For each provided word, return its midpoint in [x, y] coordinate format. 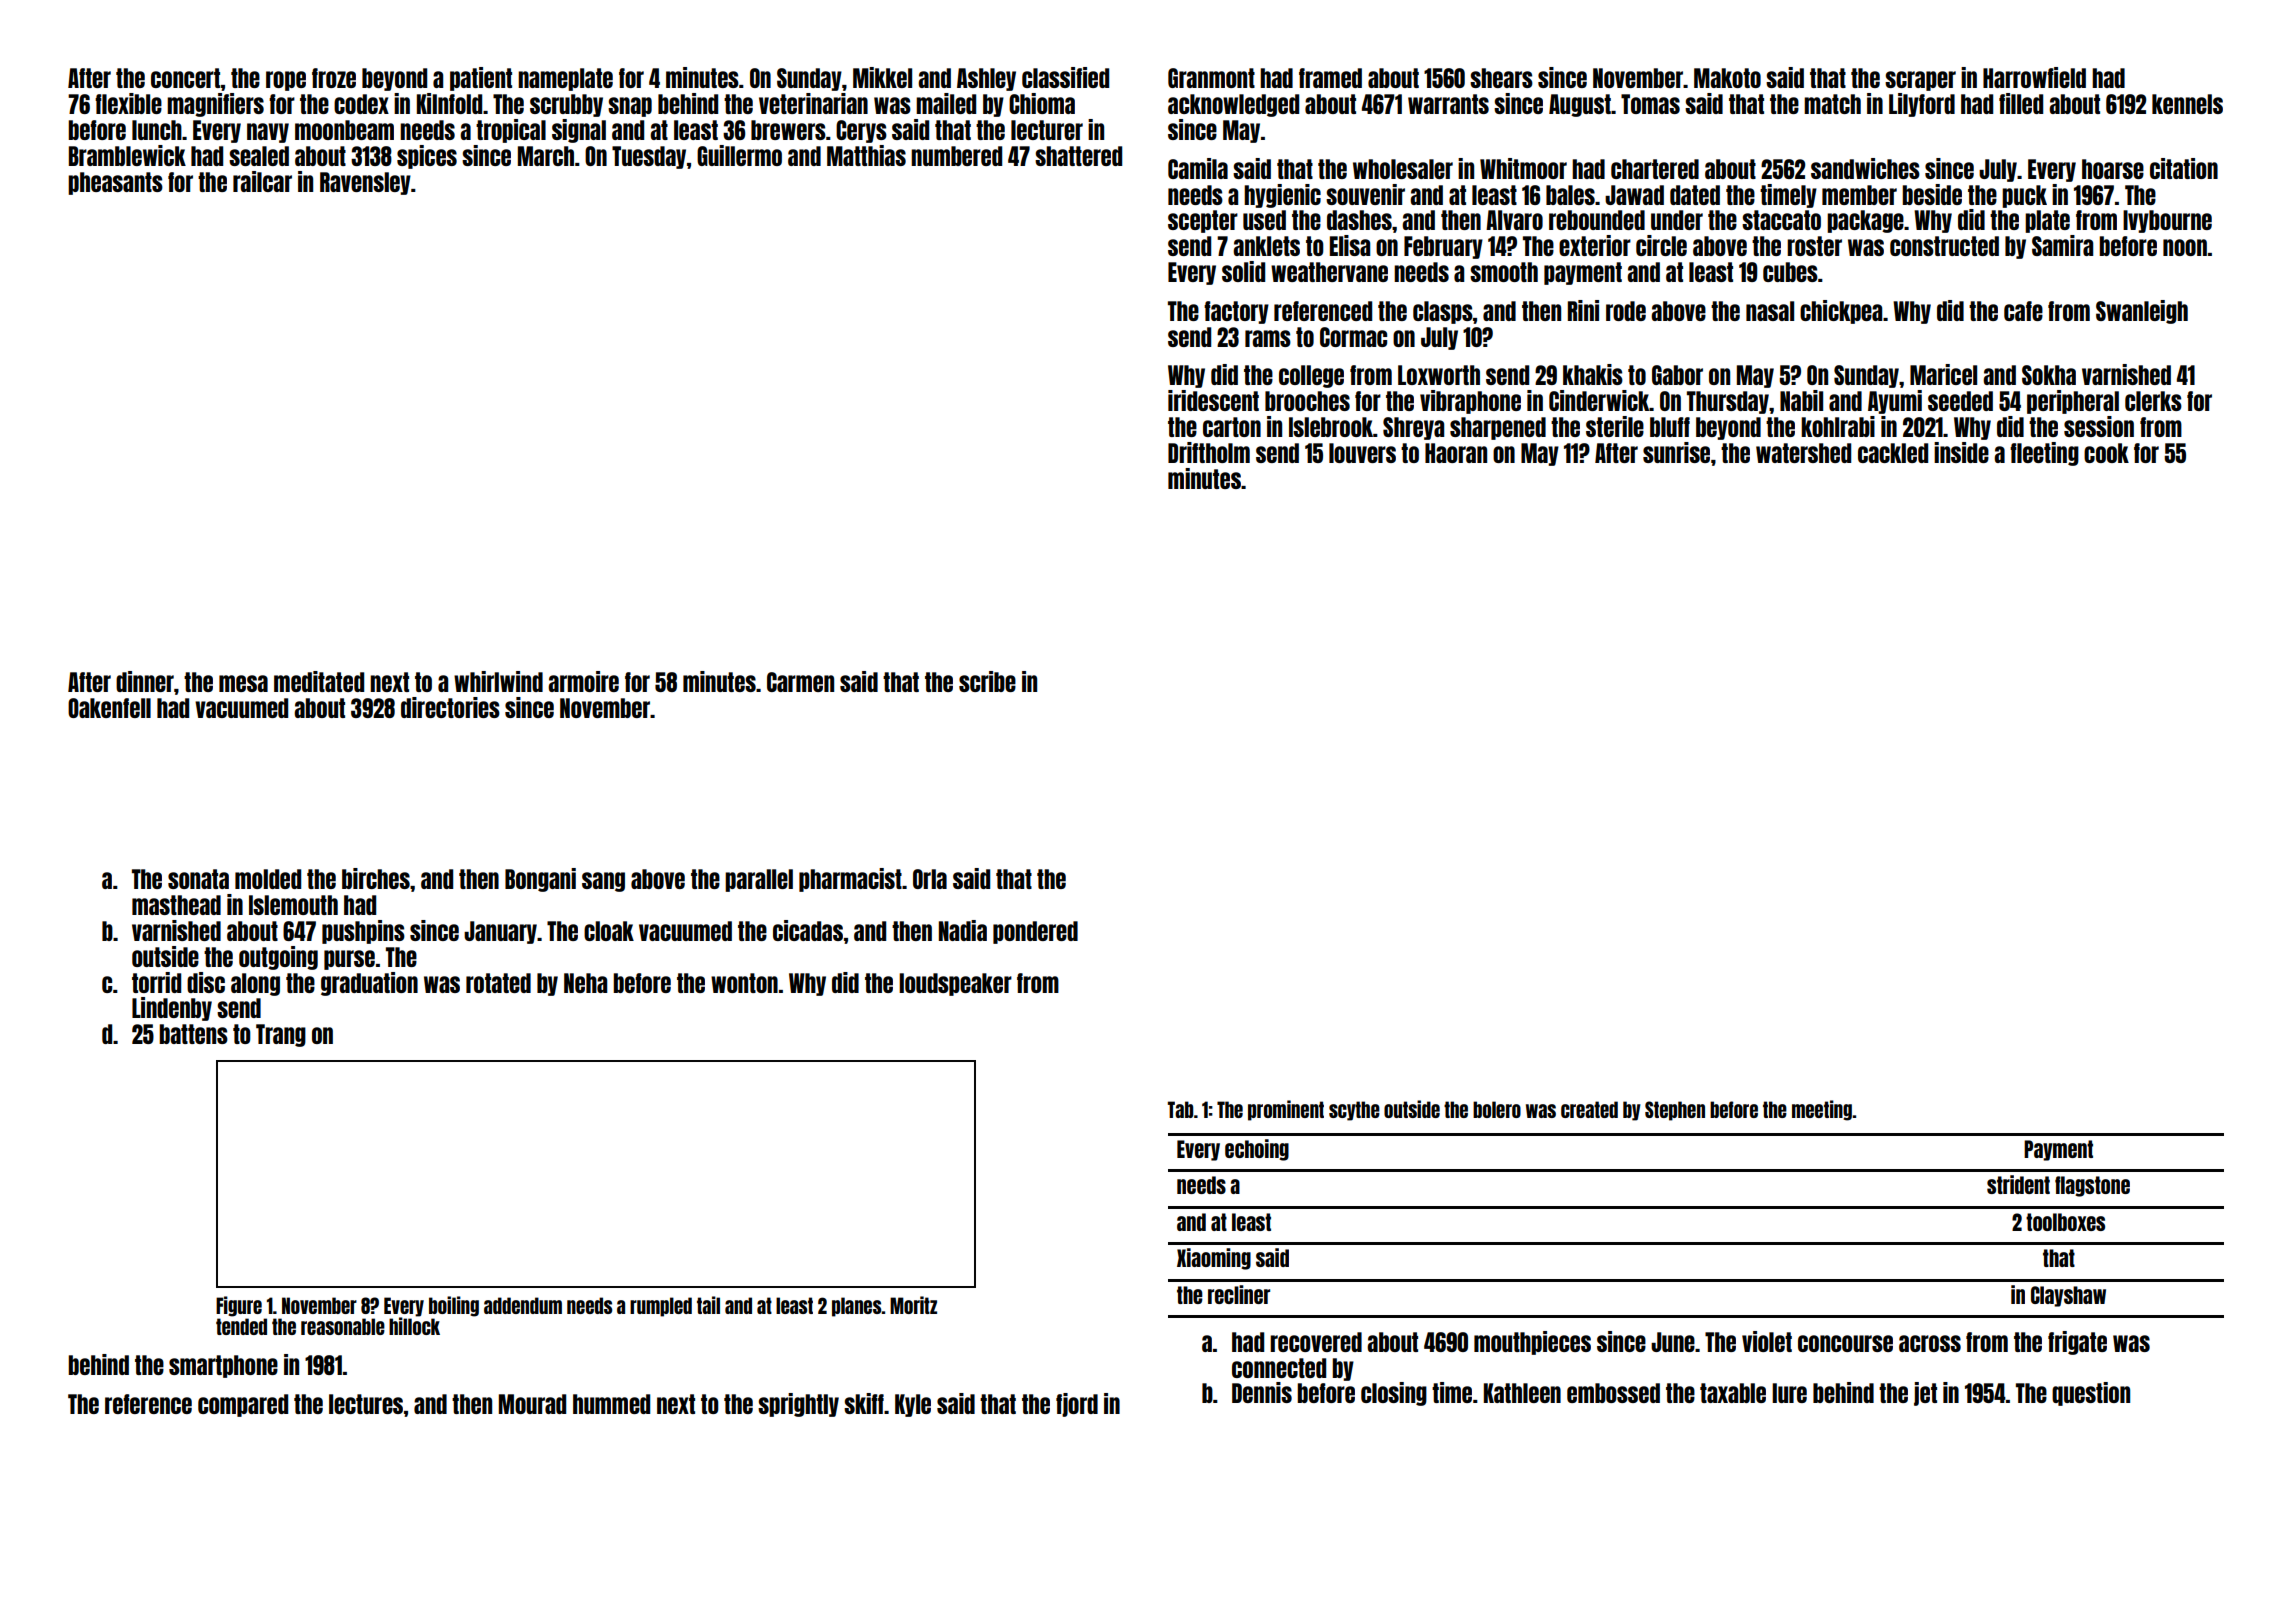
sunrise [1676, 452]
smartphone [223, 1366]
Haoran [1456, 453]
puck [2024, 196]
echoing [1257, 1150]
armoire [583, 681]
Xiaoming [1214, 1259]
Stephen [1675, 1111]
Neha [585, 983]
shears [1501, 78]
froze [334, 78]
